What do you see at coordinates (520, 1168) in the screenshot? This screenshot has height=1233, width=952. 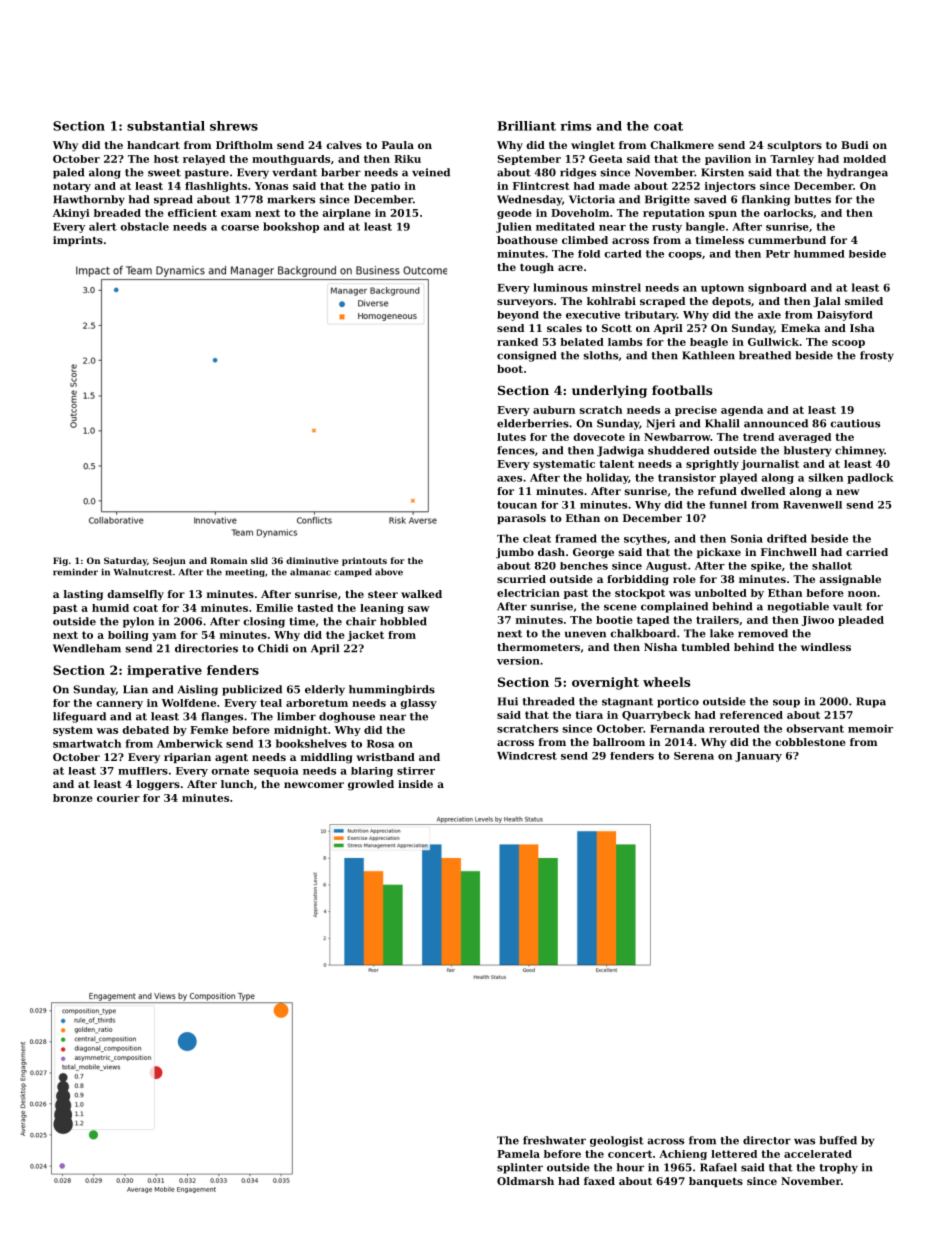 I see `splinter` at bounding box center [520, 1168].
